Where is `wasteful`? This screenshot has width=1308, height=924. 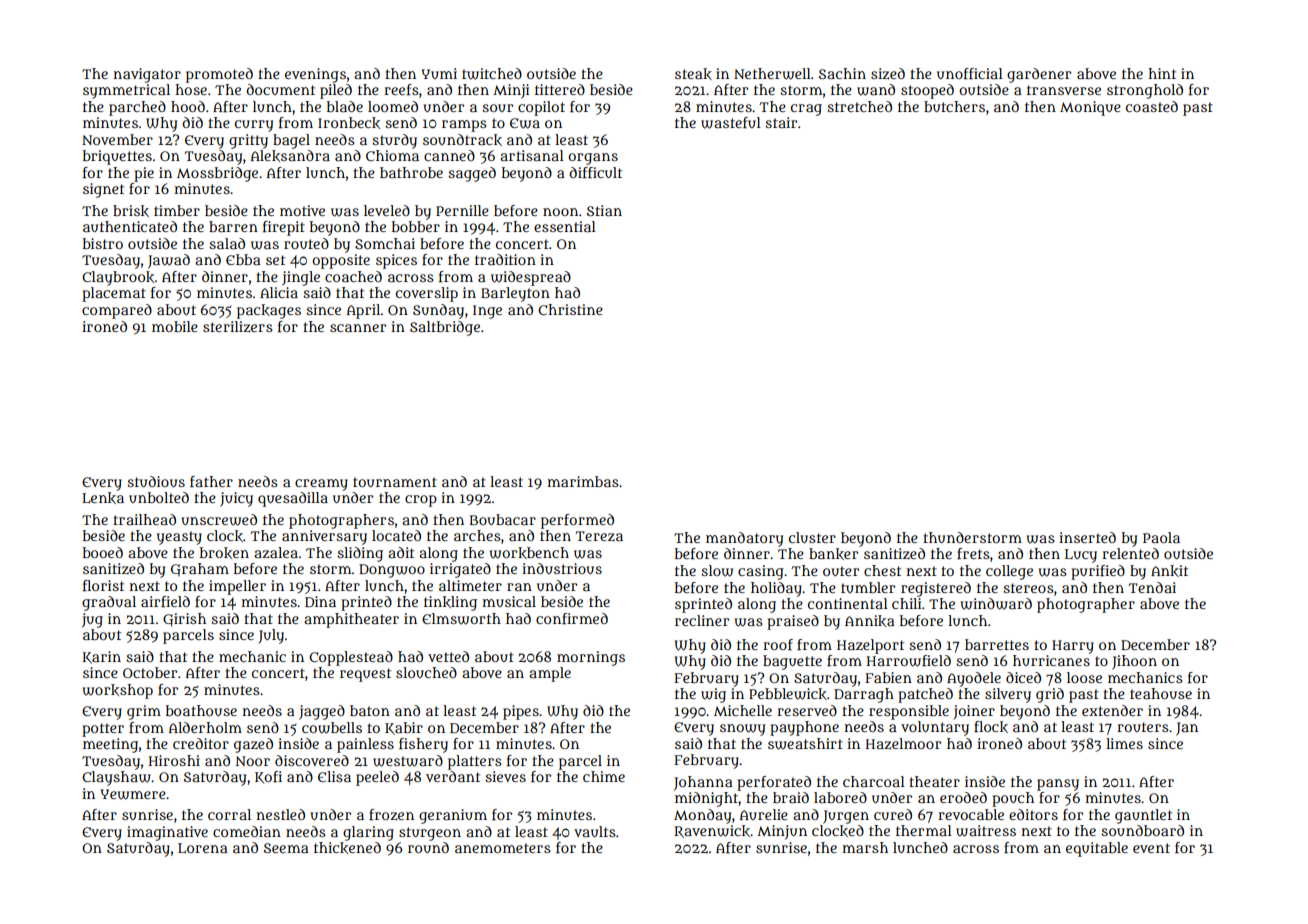
wasteful is located at coordinates (731, 123).
